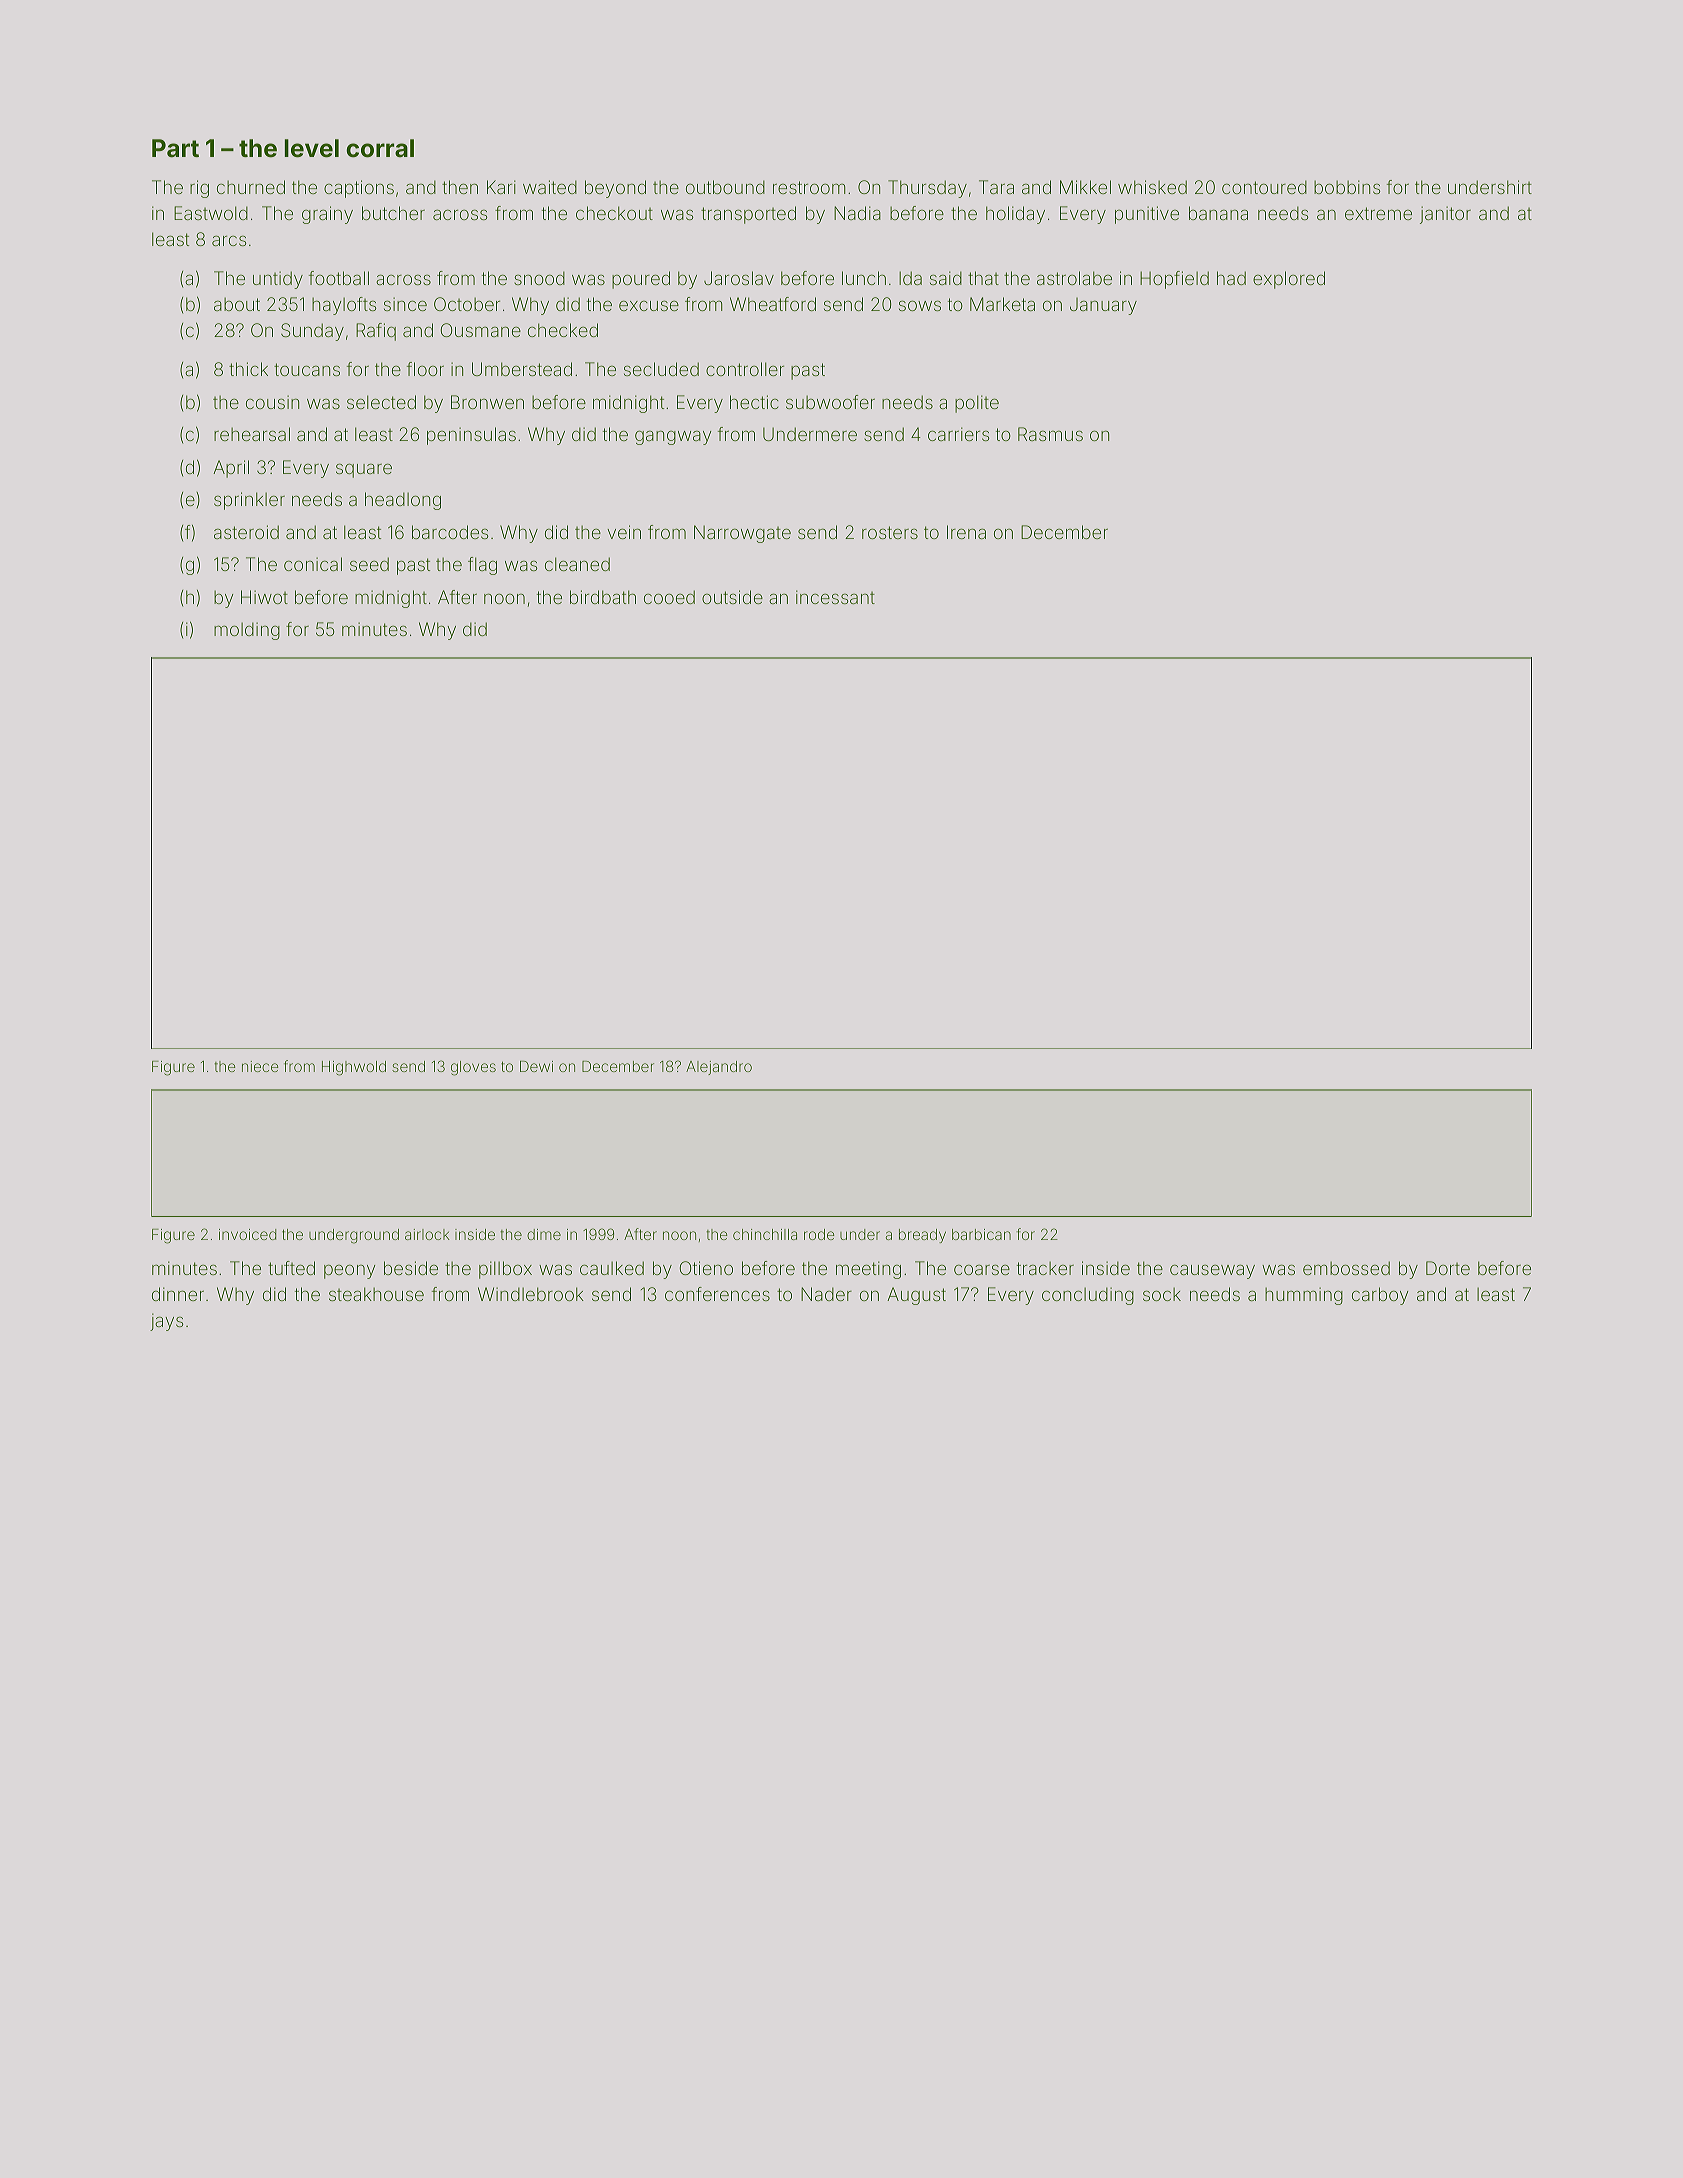 This image has height=2178, width=1683. I want to click on Part, so click(175, 148).
